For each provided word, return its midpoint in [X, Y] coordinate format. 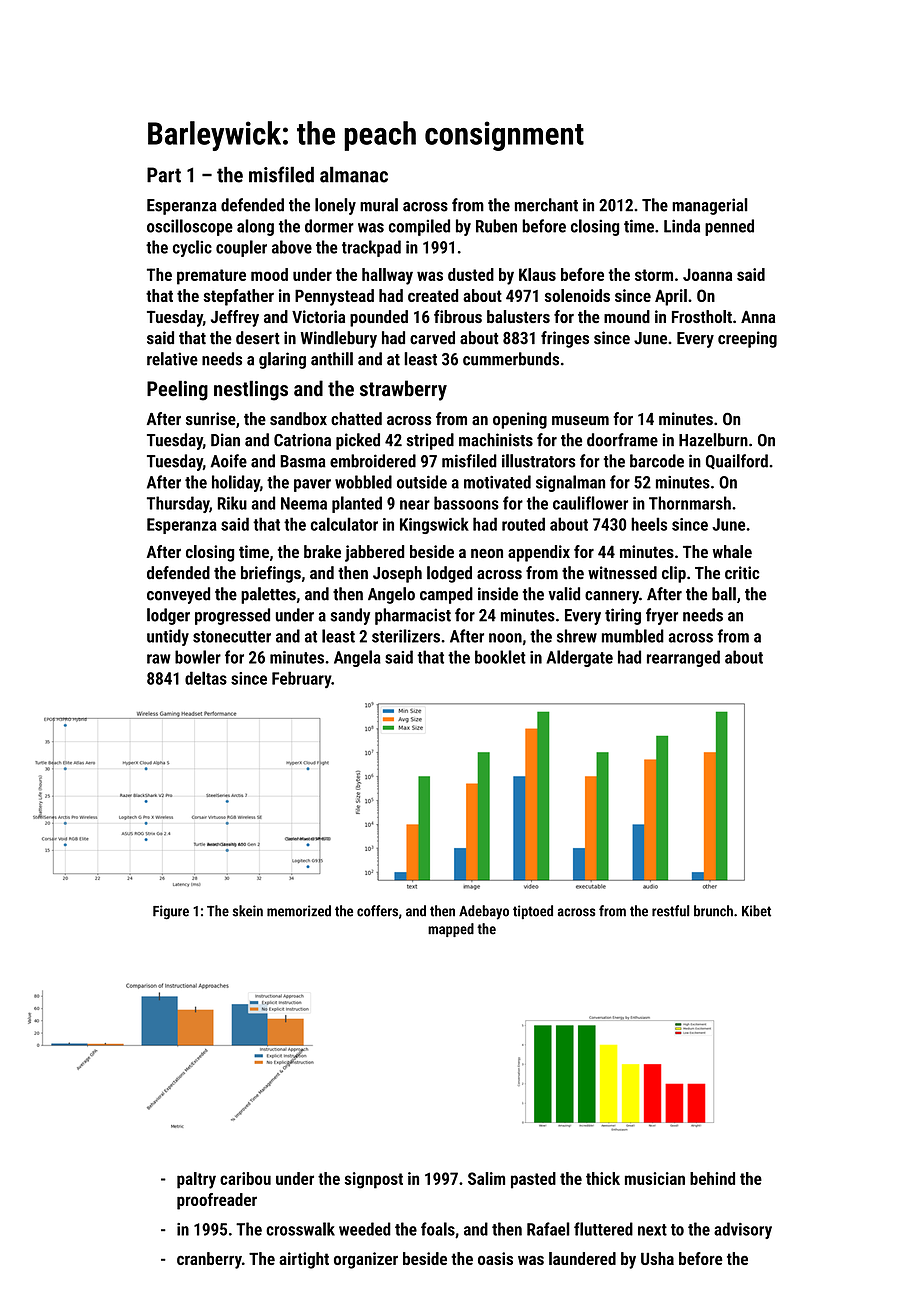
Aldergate [579, 658]
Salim [486, 1178]
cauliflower [590, 503]
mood [269, 274]
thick [603, 1178]
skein [247, 911]
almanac [354, 174]
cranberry [209, 1260]
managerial [710, 206]
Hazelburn [713, 440]
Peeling [177, 390]
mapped [451, 930]
